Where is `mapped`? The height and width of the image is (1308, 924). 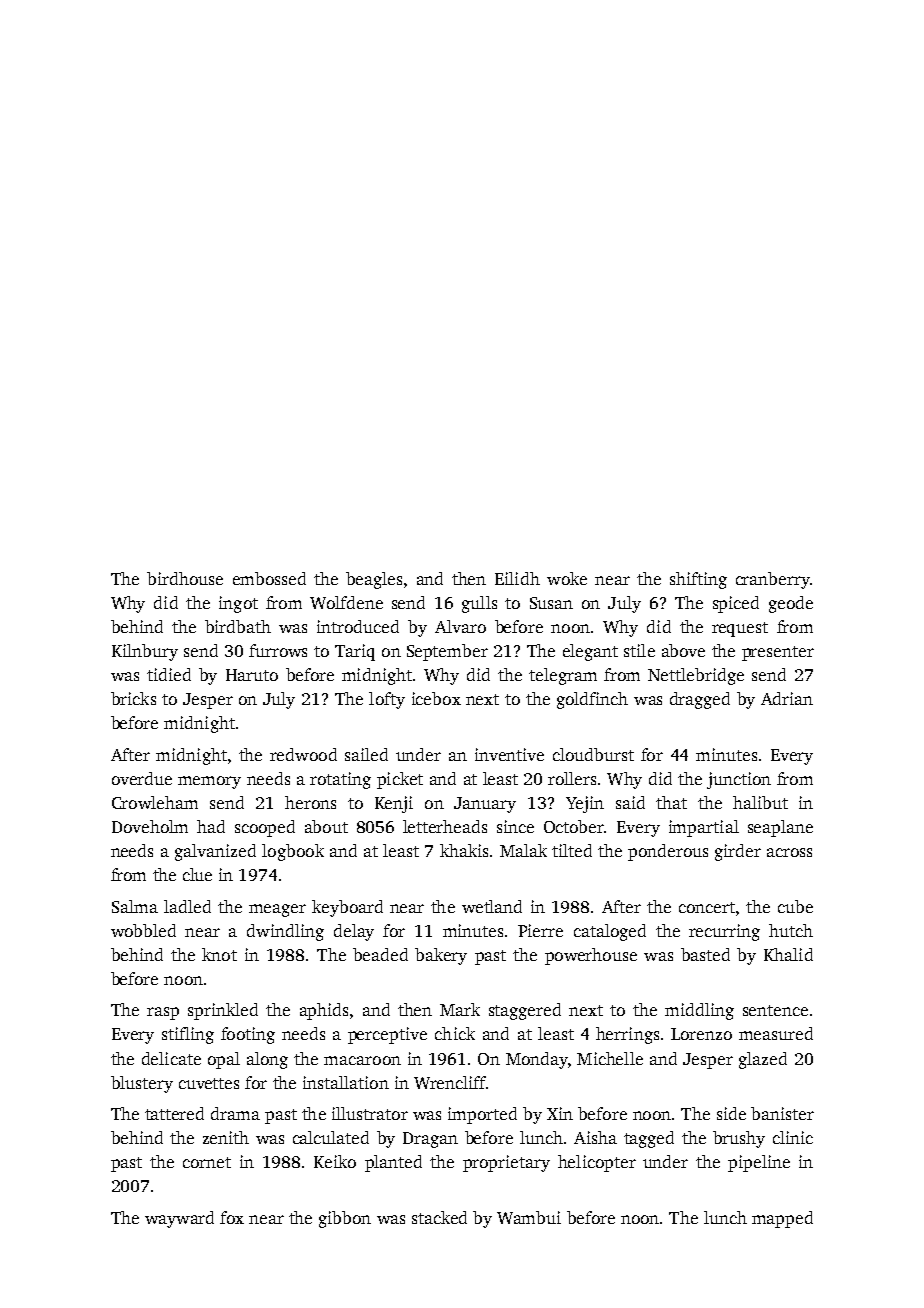 mapped is located at coordinates (782, 1219).
